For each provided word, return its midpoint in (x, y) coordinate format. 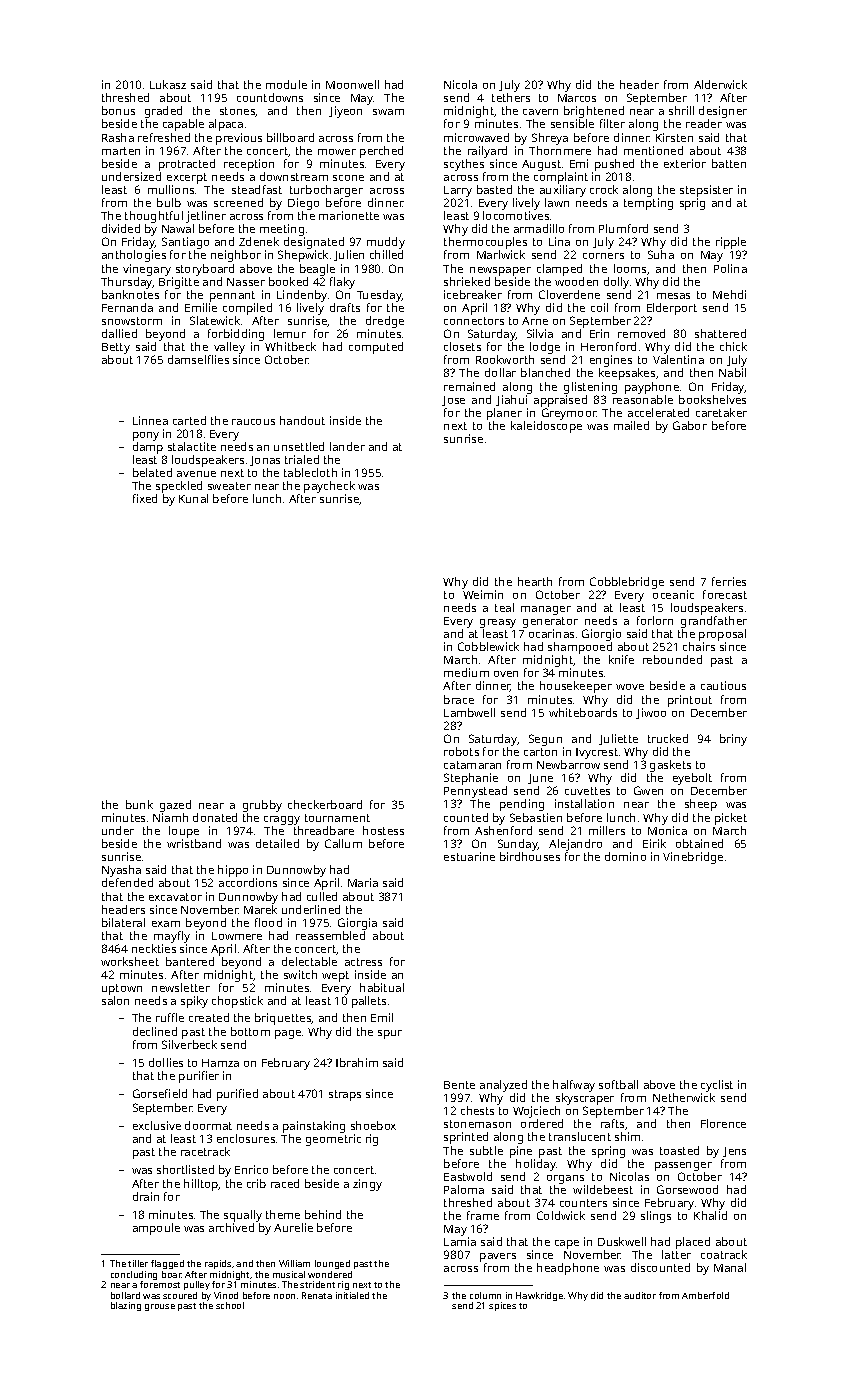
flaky (342, 283)
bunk (139, 804)
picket (731, 819)
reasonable (643, 399)
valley (229, 348)
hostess (383, 830)
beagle (317, 270)
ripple (731, 244)
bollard (125, 1295)
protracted (187, 165)
